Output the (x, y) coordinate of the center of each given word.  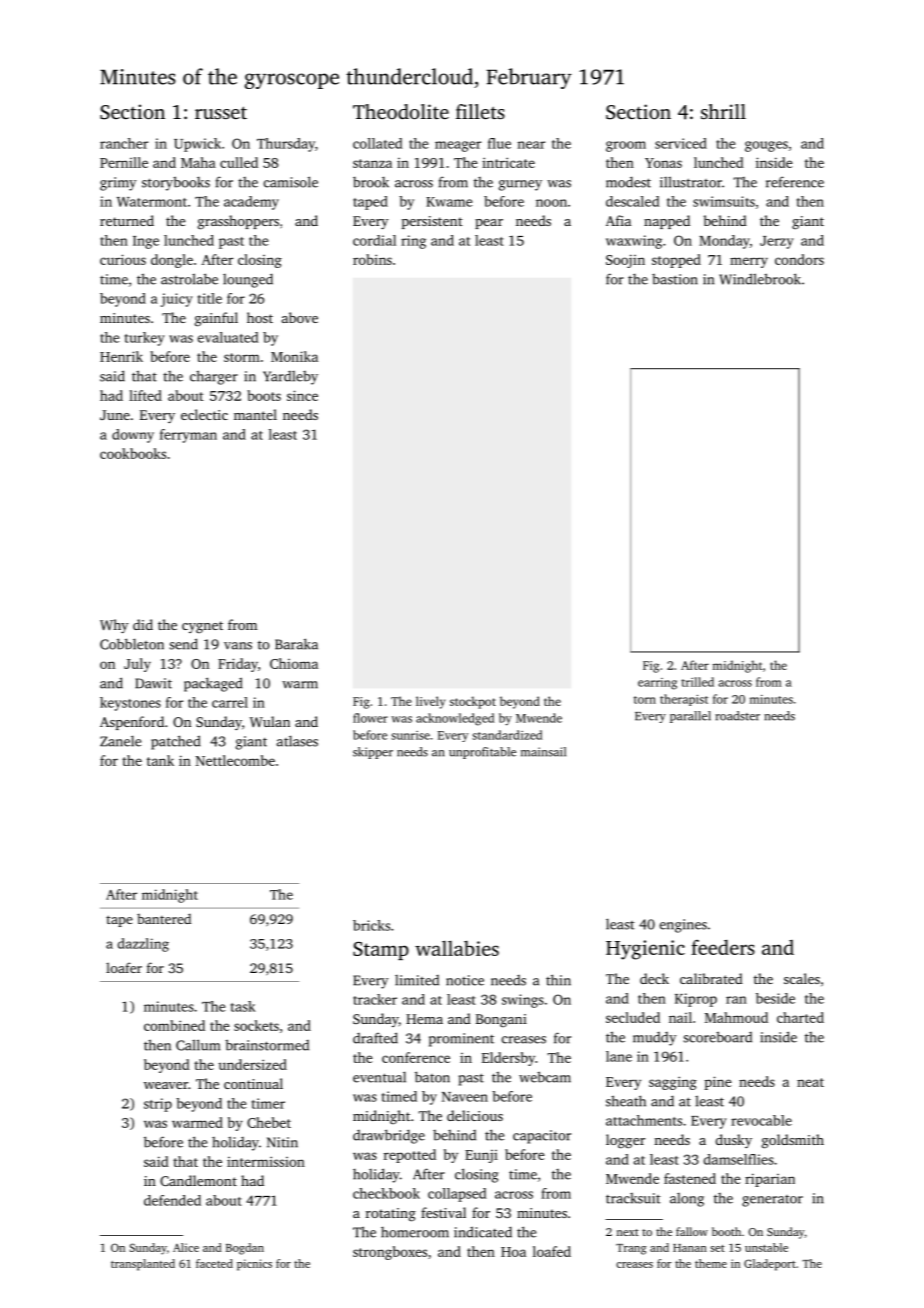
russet (221, 112)
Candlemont (198, 1180)
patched (176, 742)
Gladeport (770, 1265)
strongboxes (390, 1253)
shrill (723, 111)
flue (499, 143)
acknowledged (455, 719)
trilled (697, 682)
